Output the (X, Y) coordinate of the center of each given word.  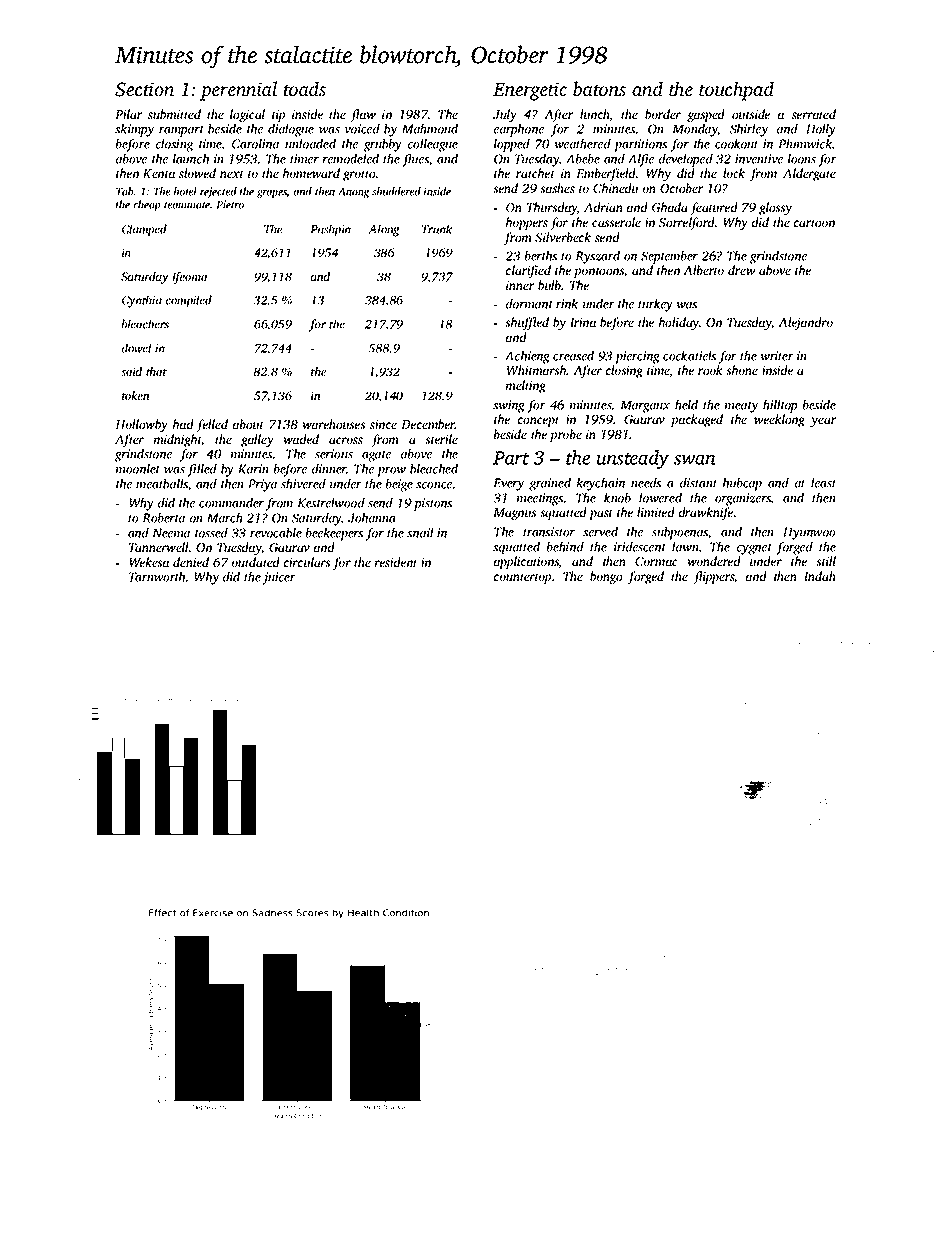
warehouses (334, 424)
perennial (238, 91)
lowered (660, 497)
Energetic (530, 91)
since (383, 424)
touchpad (736, 91)
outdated (256, 562)
